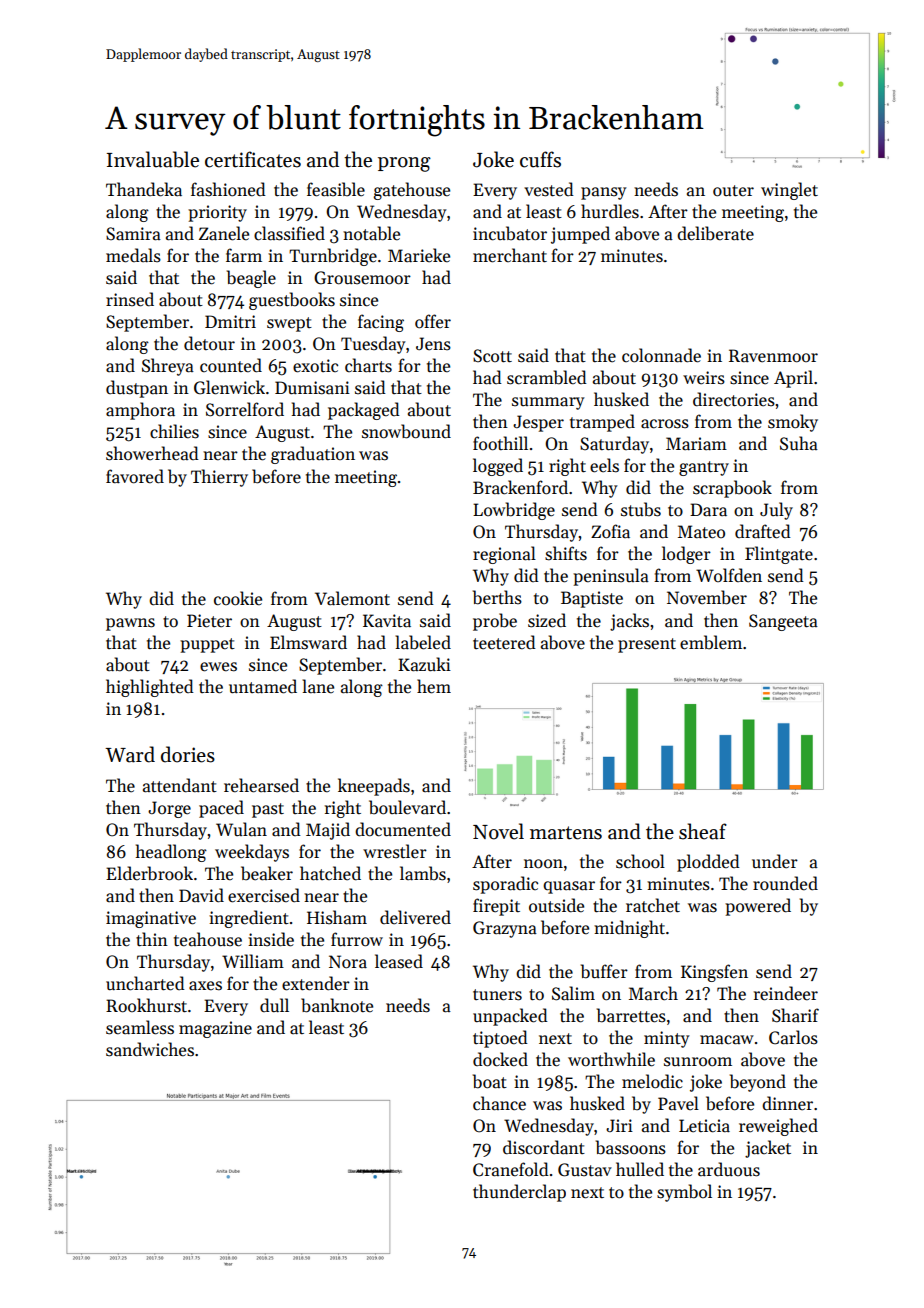 This screenshot has width=924, height=1308. What do you see at coordinates (708, 509) in the screenshot?
I see `Dara` at bounding box center [708, 509].
